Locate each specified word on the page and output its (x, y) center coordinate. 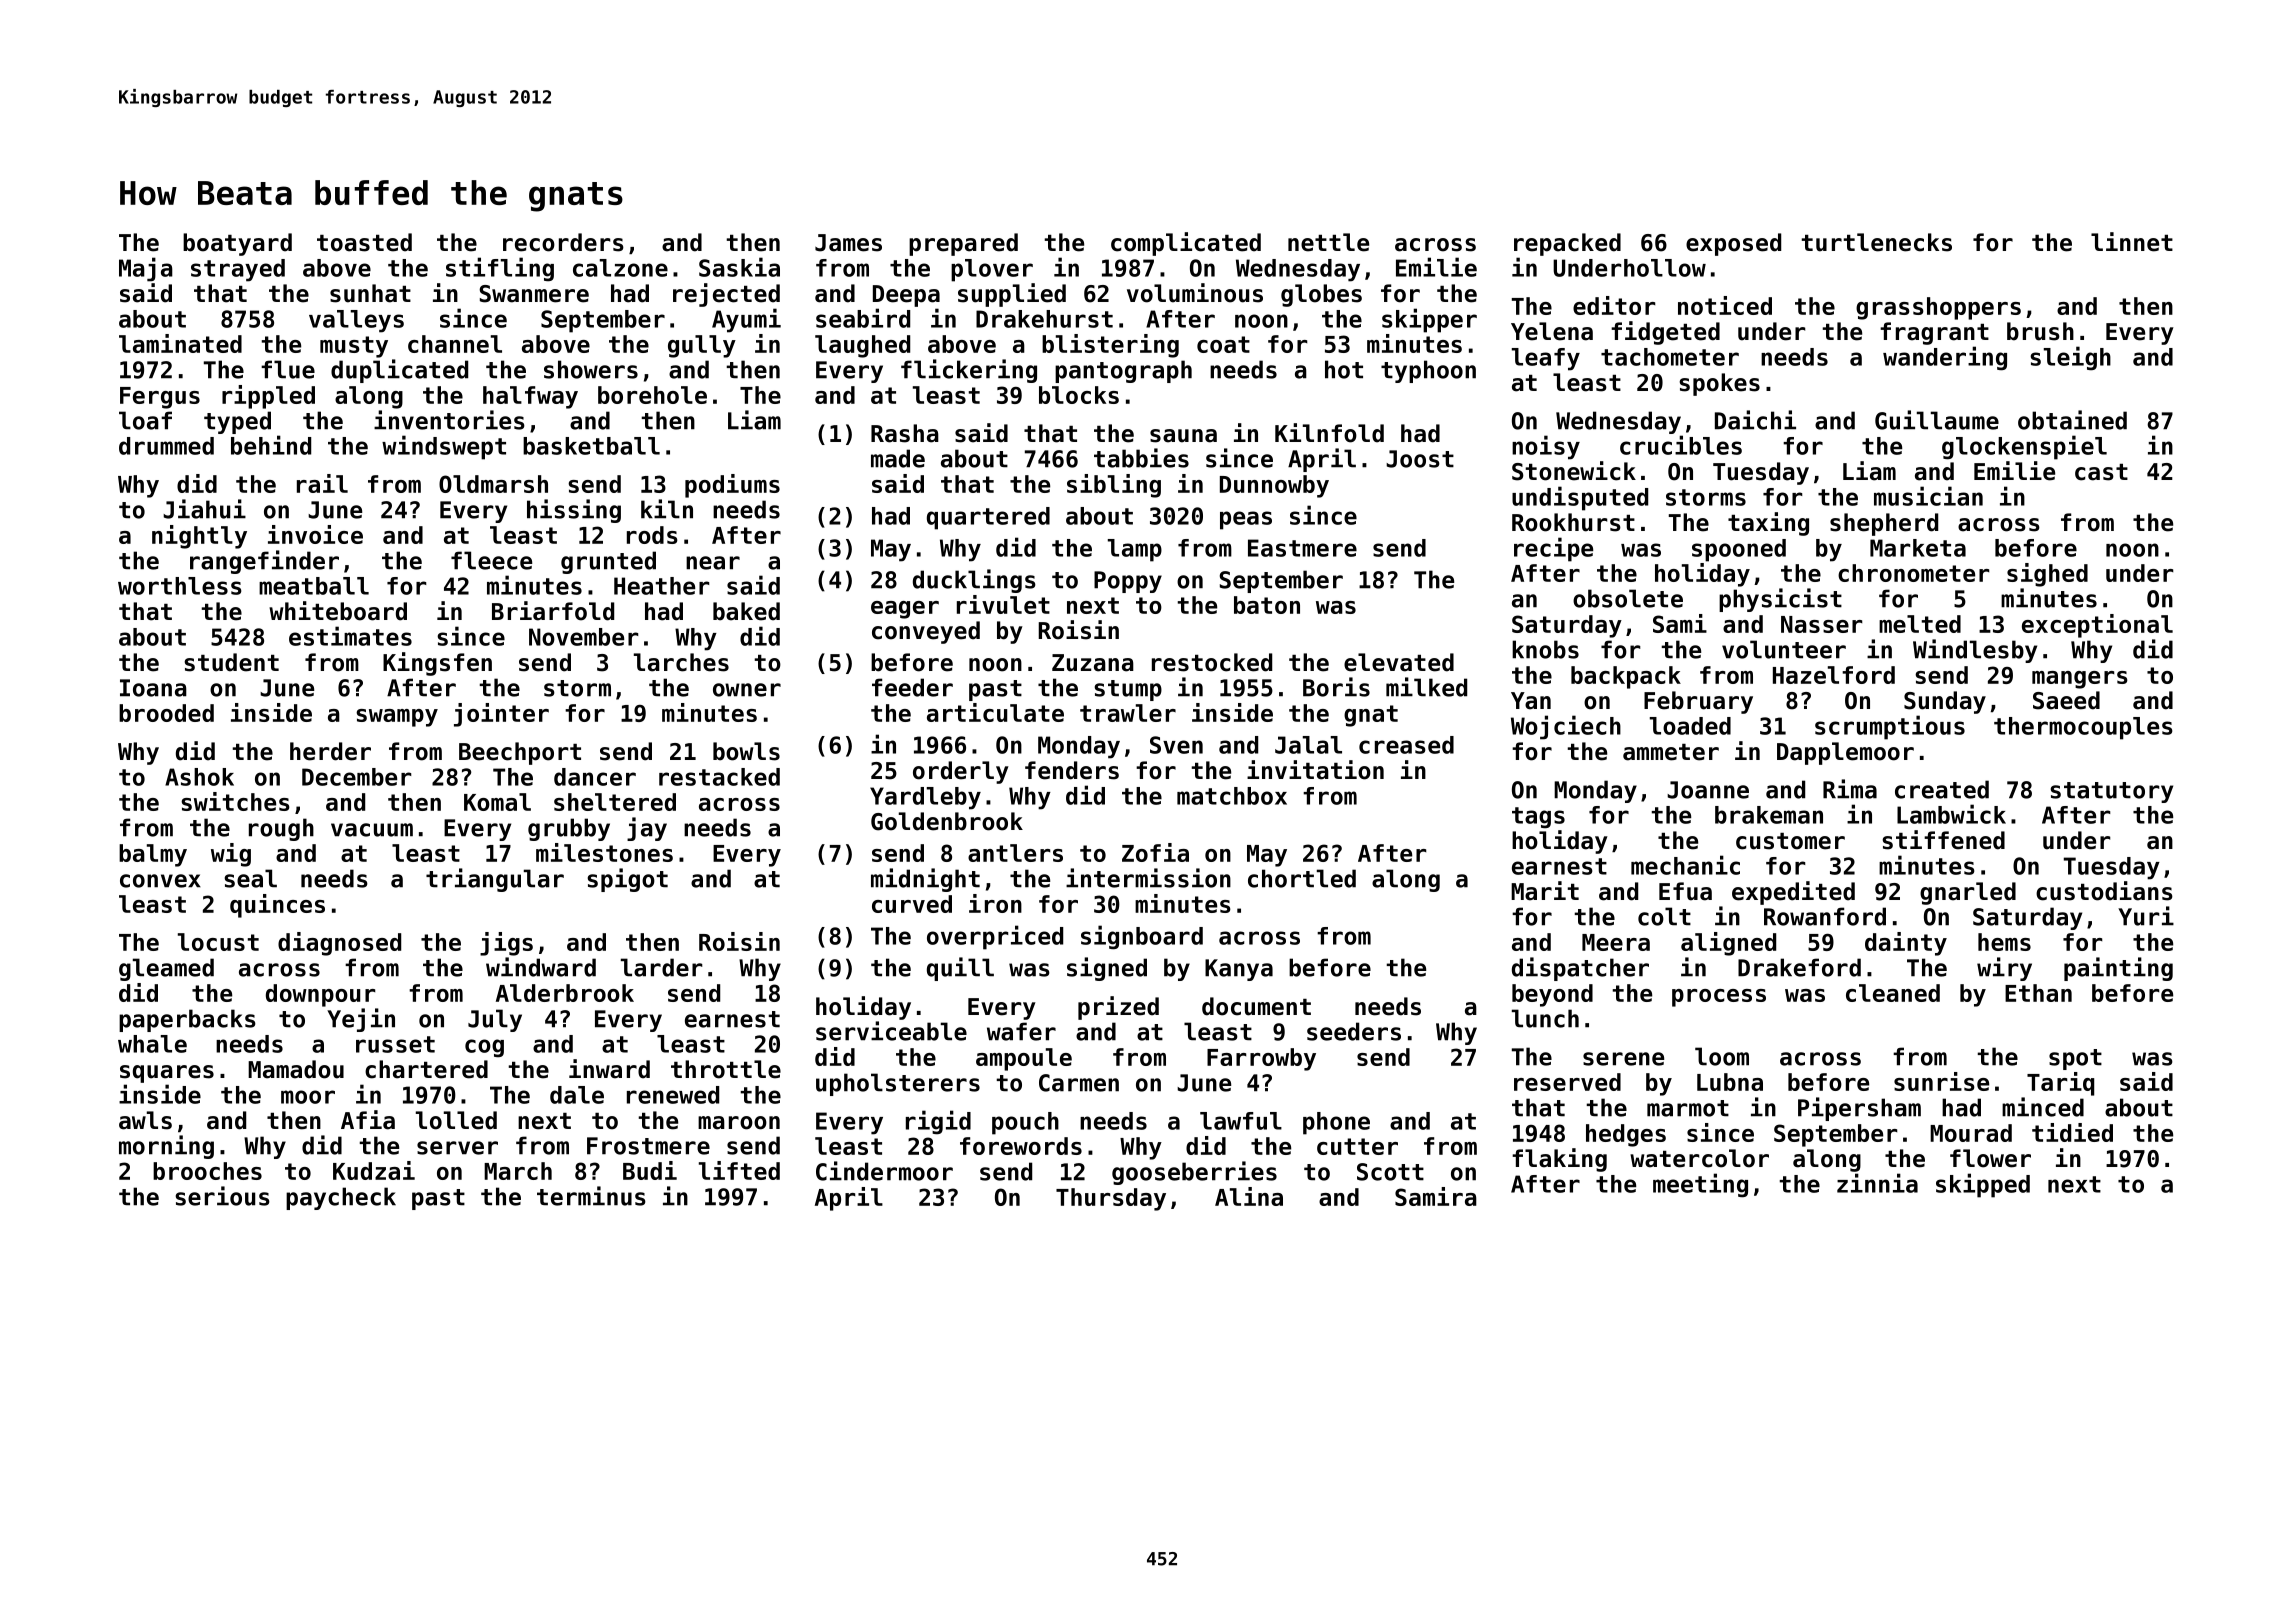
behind (271, 445)
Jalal (1308, 745)
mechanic (1685, 865)
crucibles (1681, 445)
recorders (563, 242)
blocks (1079, 395)
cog (484, 1048)
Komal (497, 802)
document (1256, 1006)
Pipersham (1859, 1109)
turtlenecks (1876, 242)
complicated (1186, 244)
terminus (591, 1196)
